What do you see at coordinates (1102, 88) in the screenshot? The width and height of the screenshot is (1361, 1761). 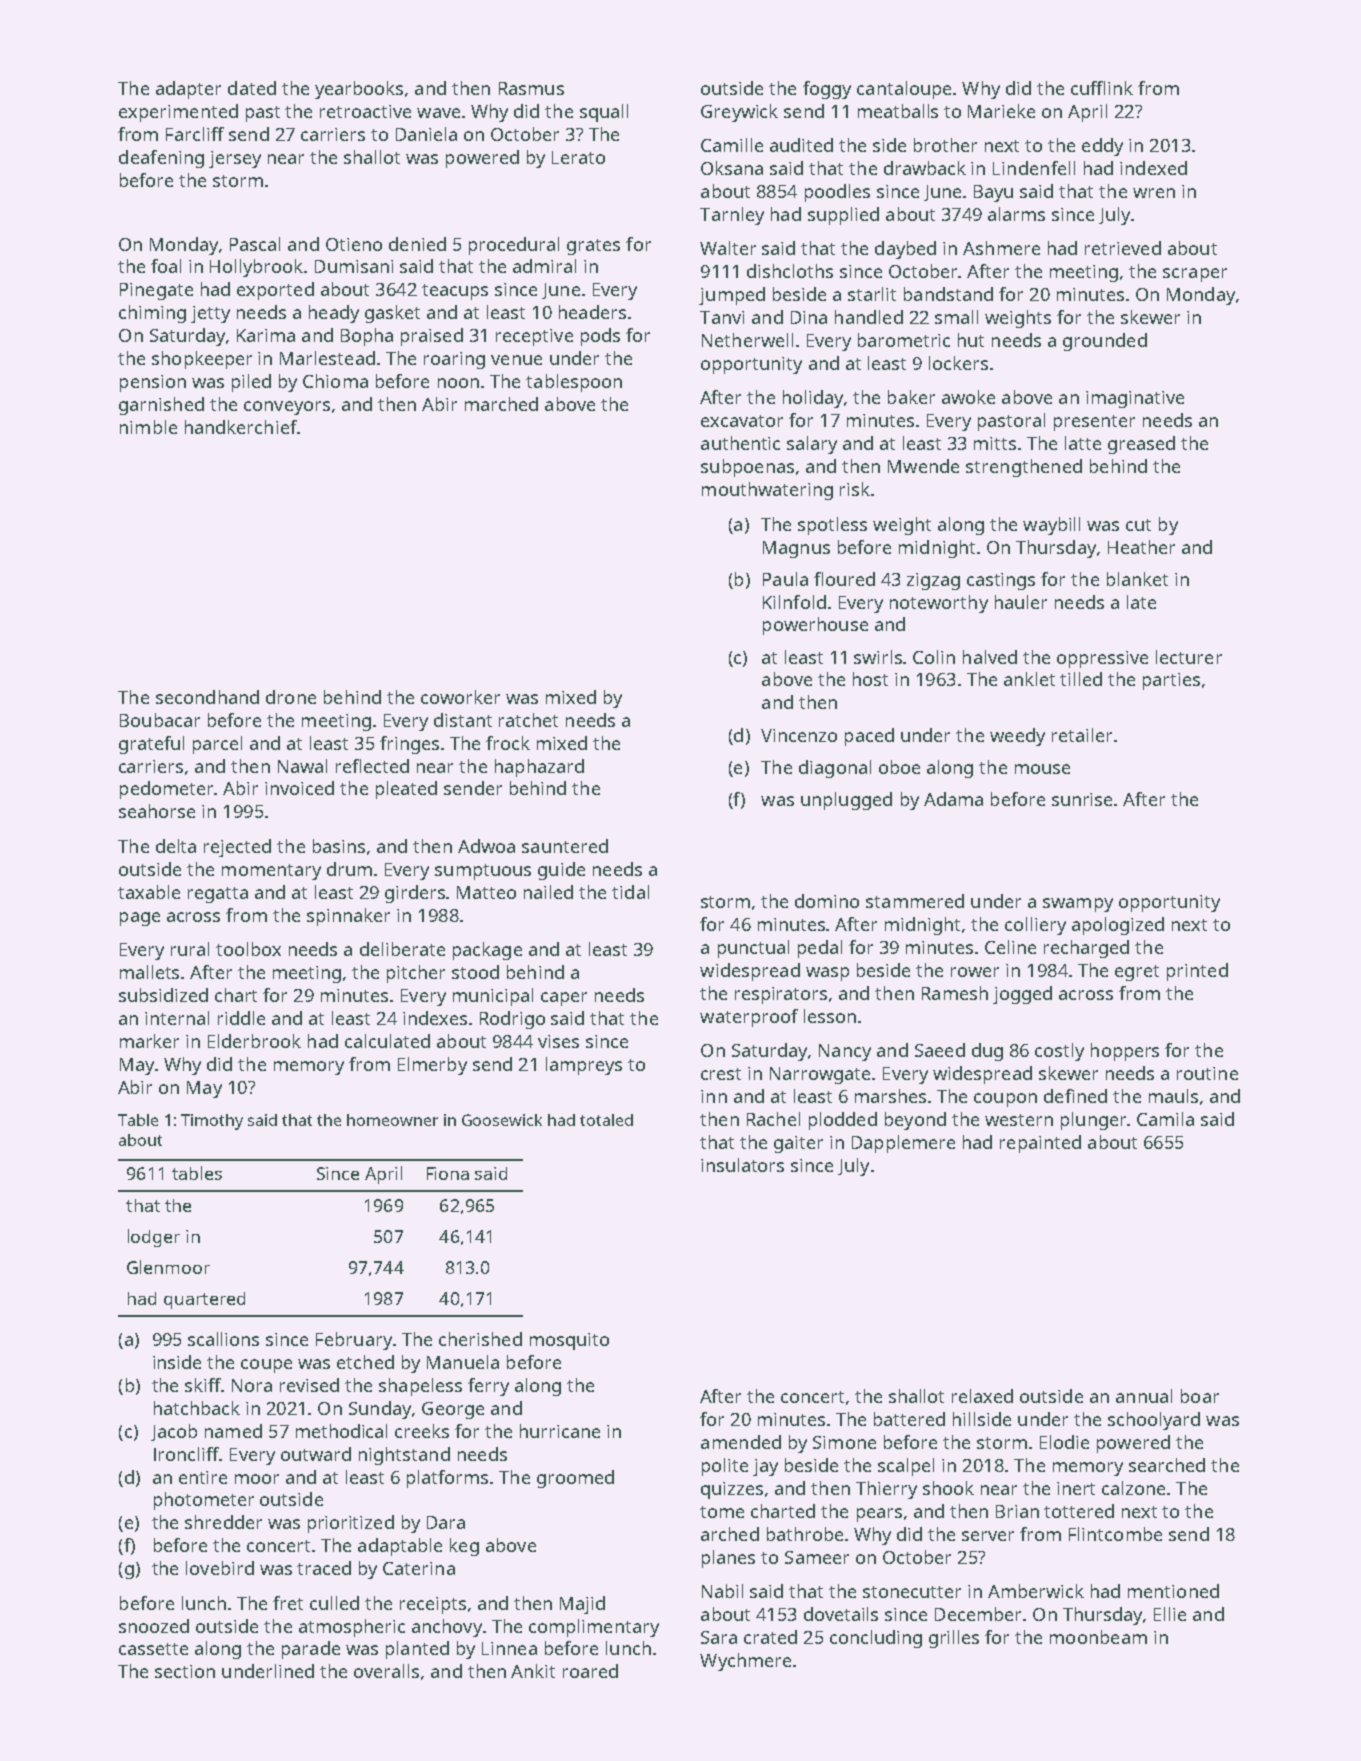 I see `cufflink` at bounding box center [1102, 88].
